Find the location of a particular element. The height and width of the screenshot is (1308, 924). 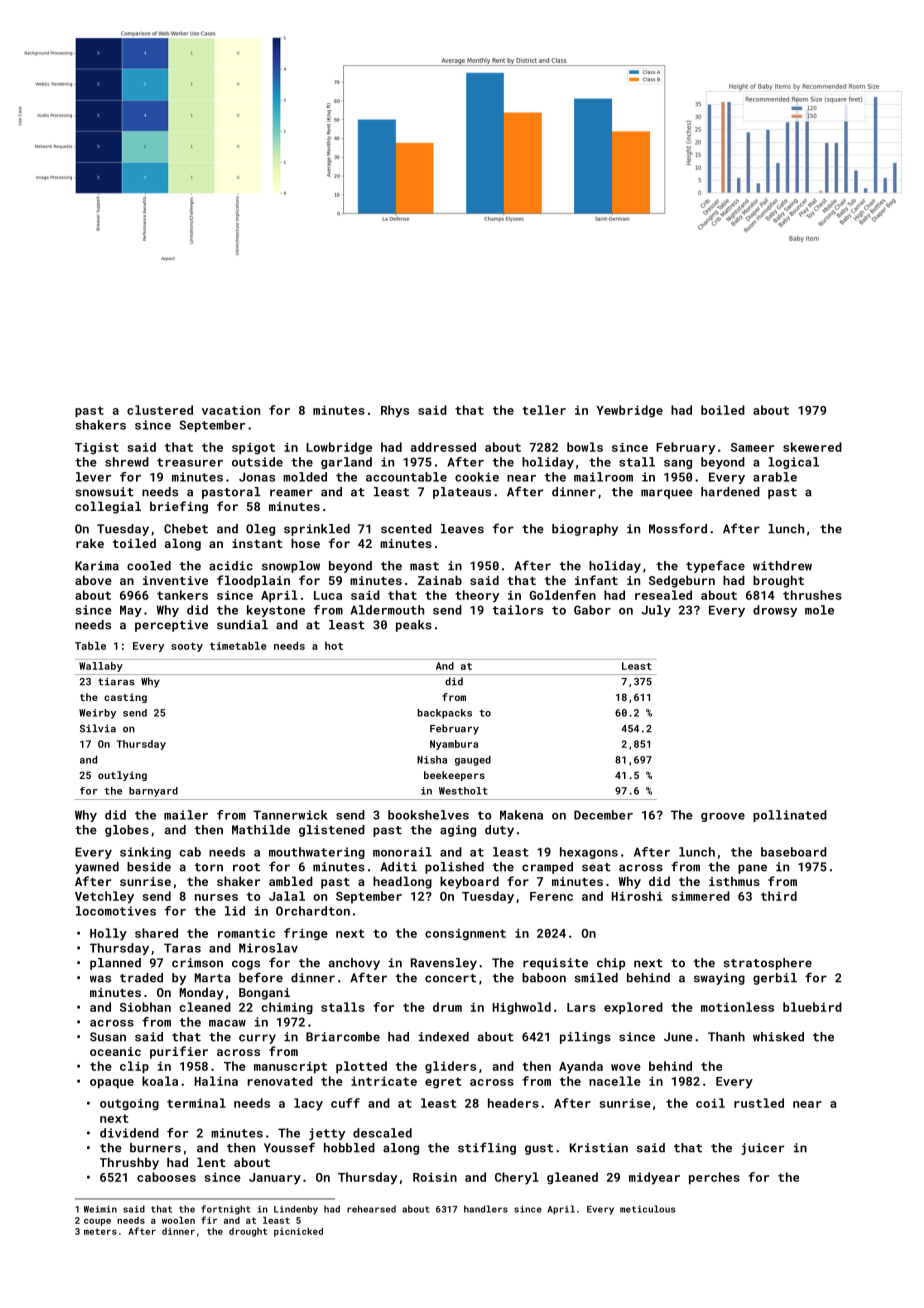

monorail is located at coordinates (402, 852).
